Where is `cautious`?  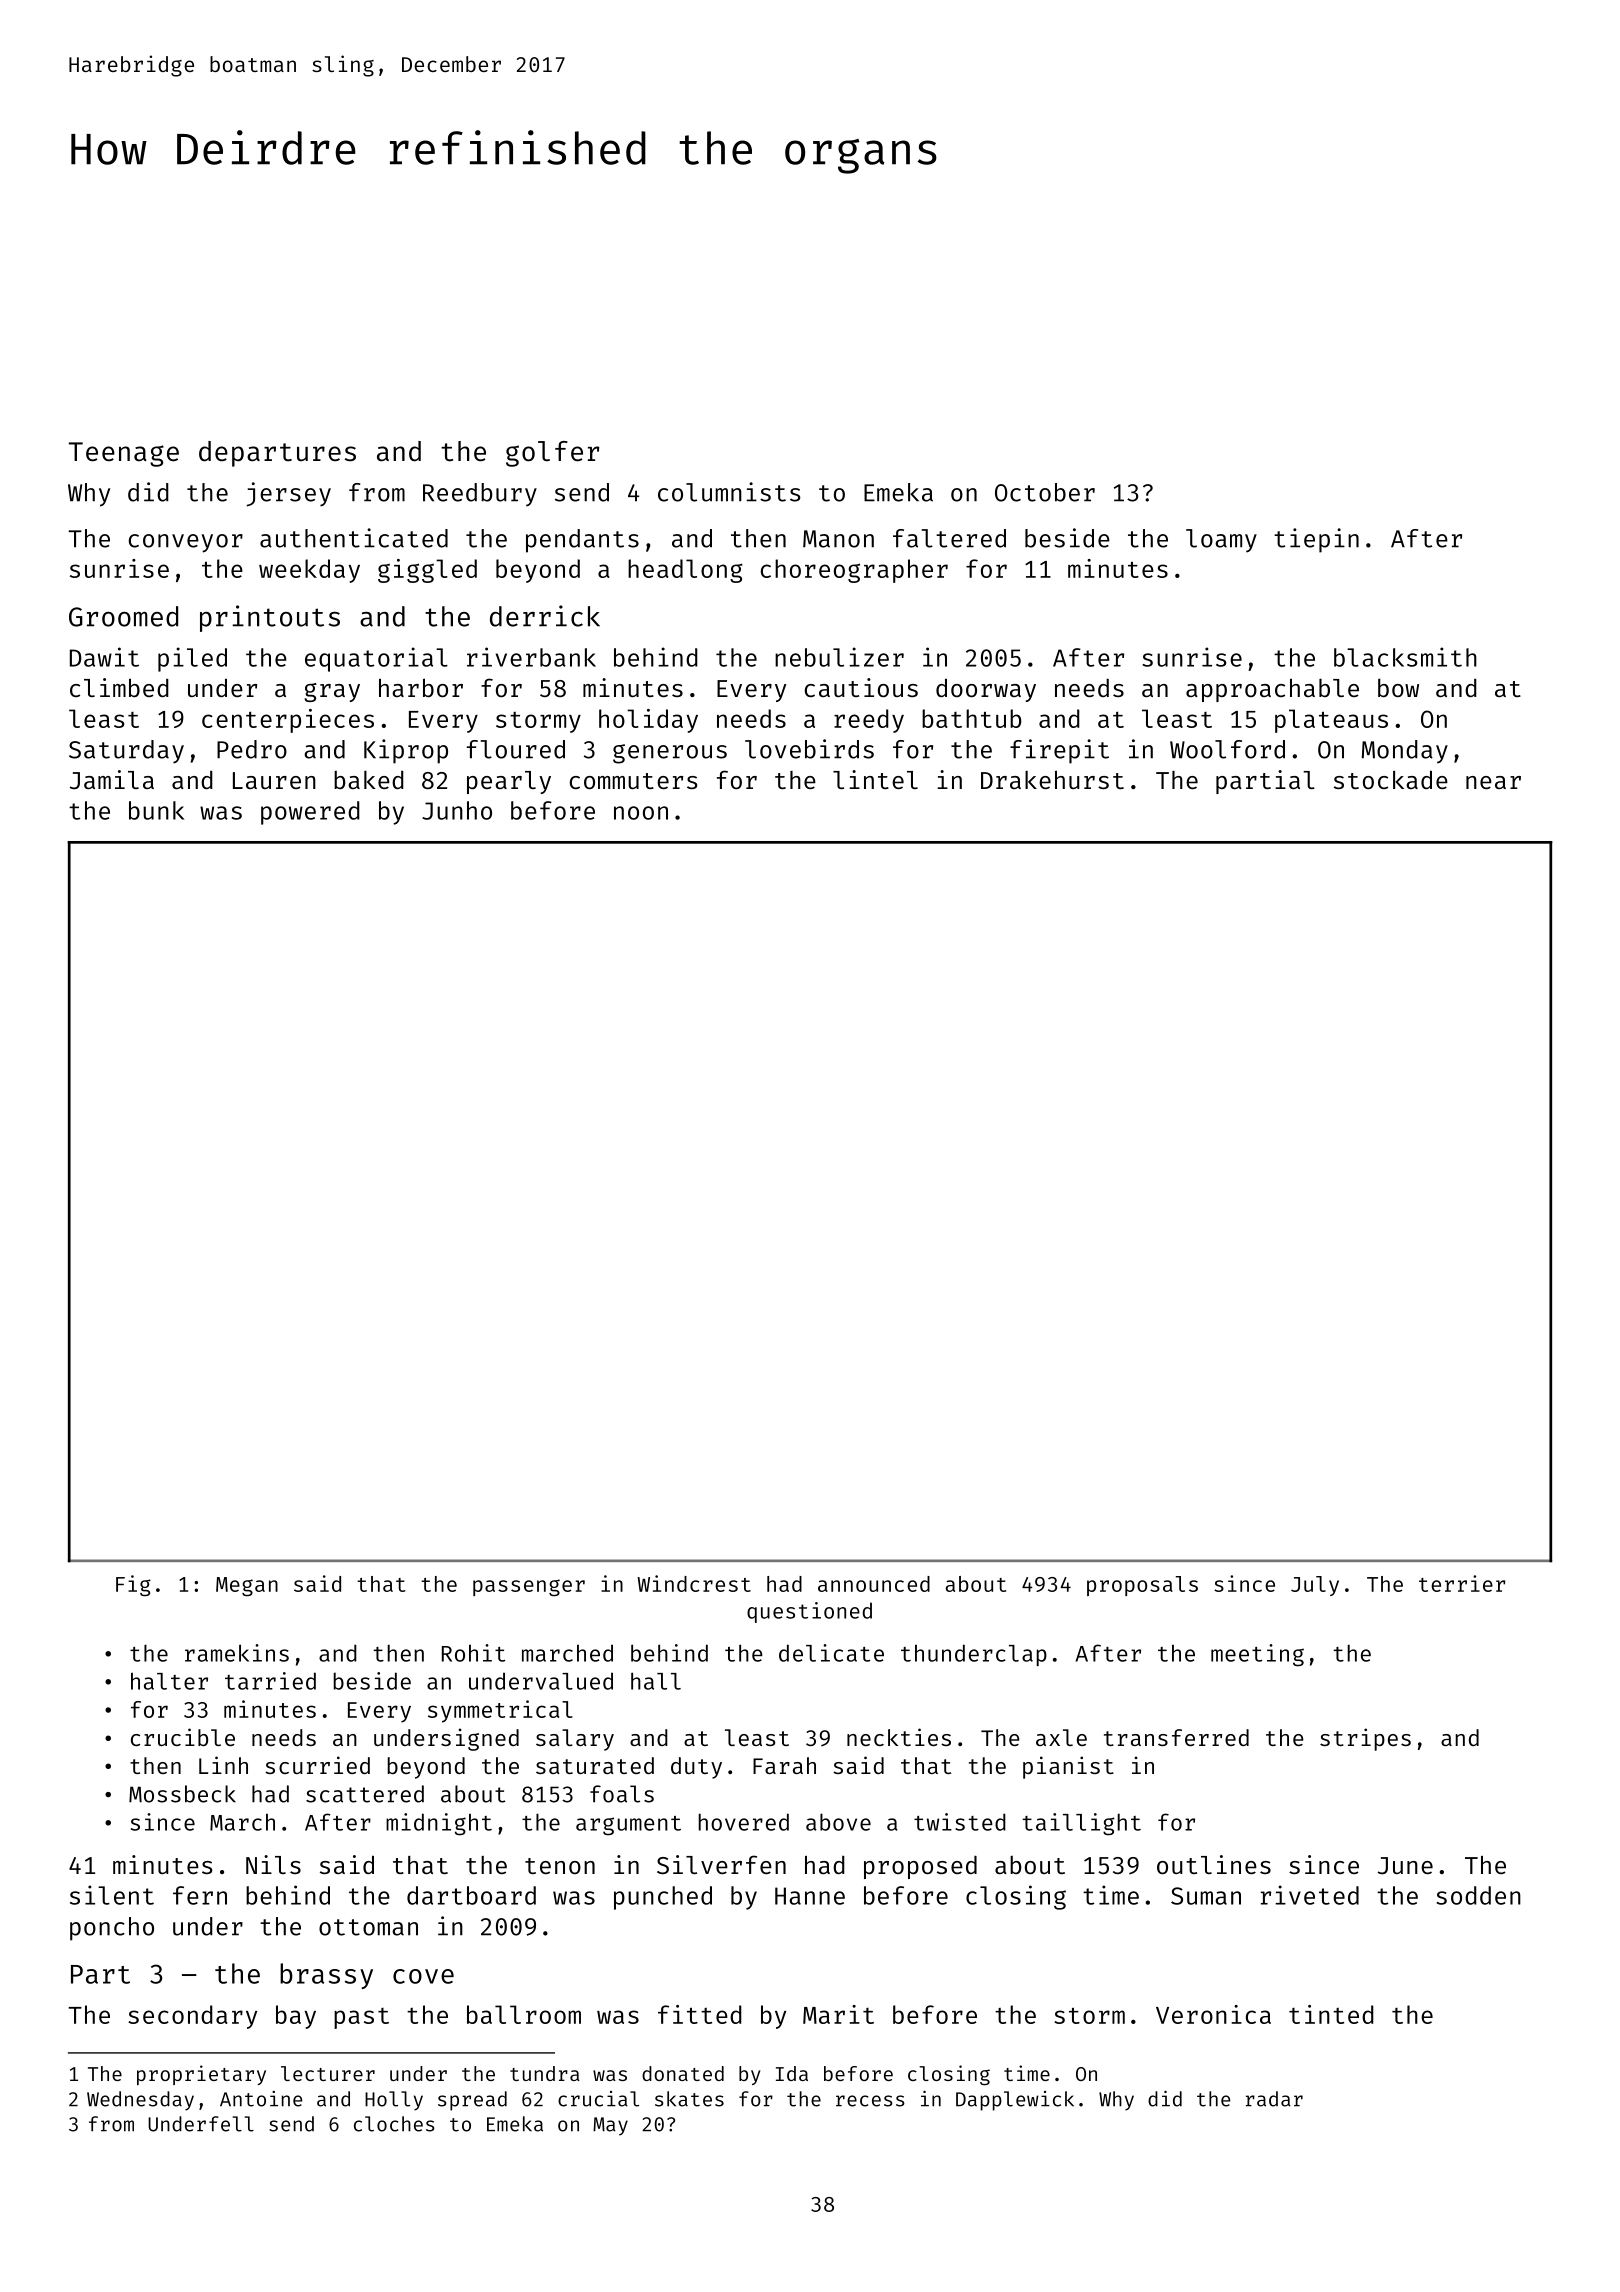
cautious is located at coordinates (861, 687).
